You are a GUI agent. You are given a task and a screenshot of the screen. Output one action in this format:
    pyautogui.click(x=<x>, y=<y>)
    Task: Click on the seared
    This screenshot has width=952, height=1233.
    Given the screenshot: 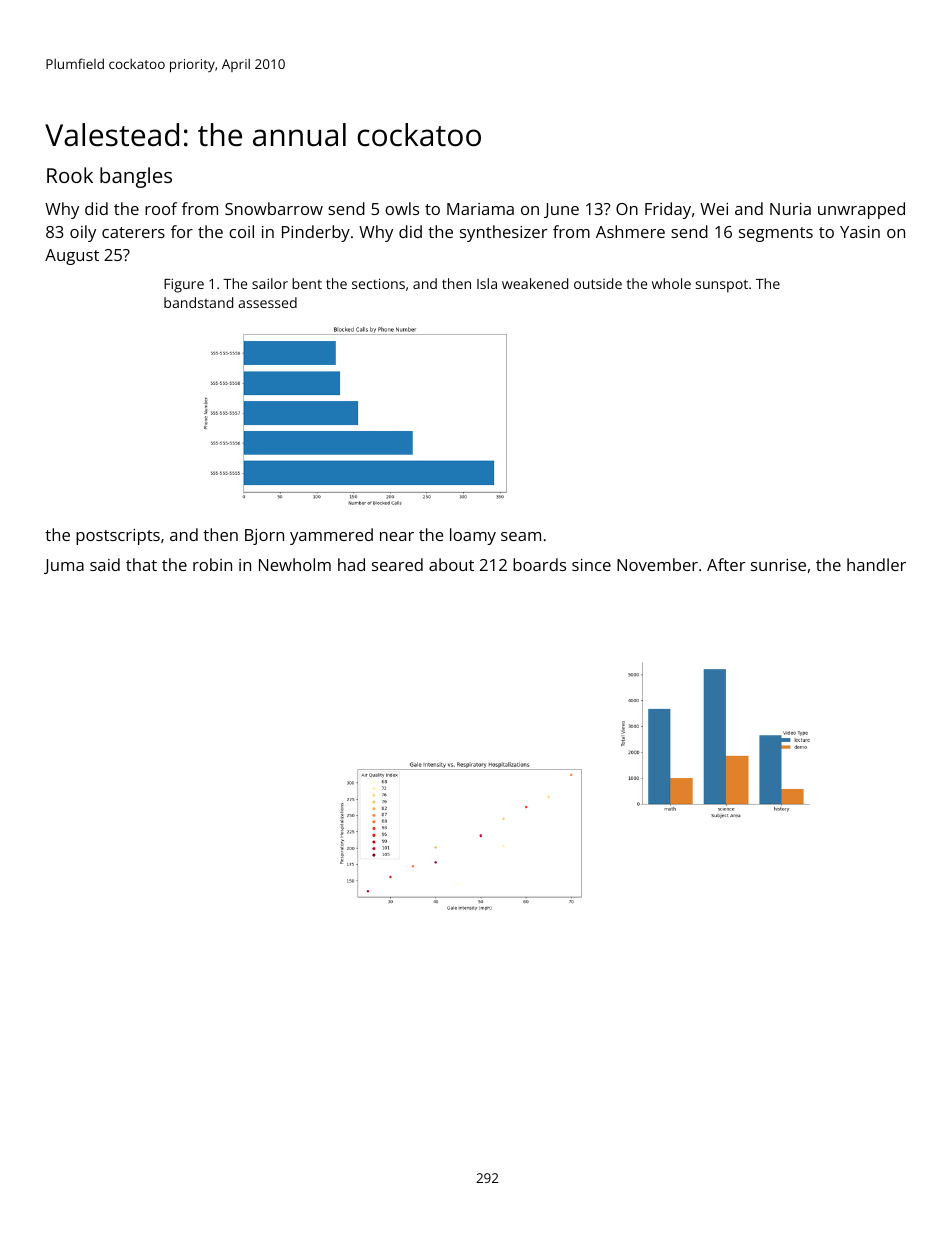 What is the action you would take?
    pyautogui.click(x=397, y=564)
